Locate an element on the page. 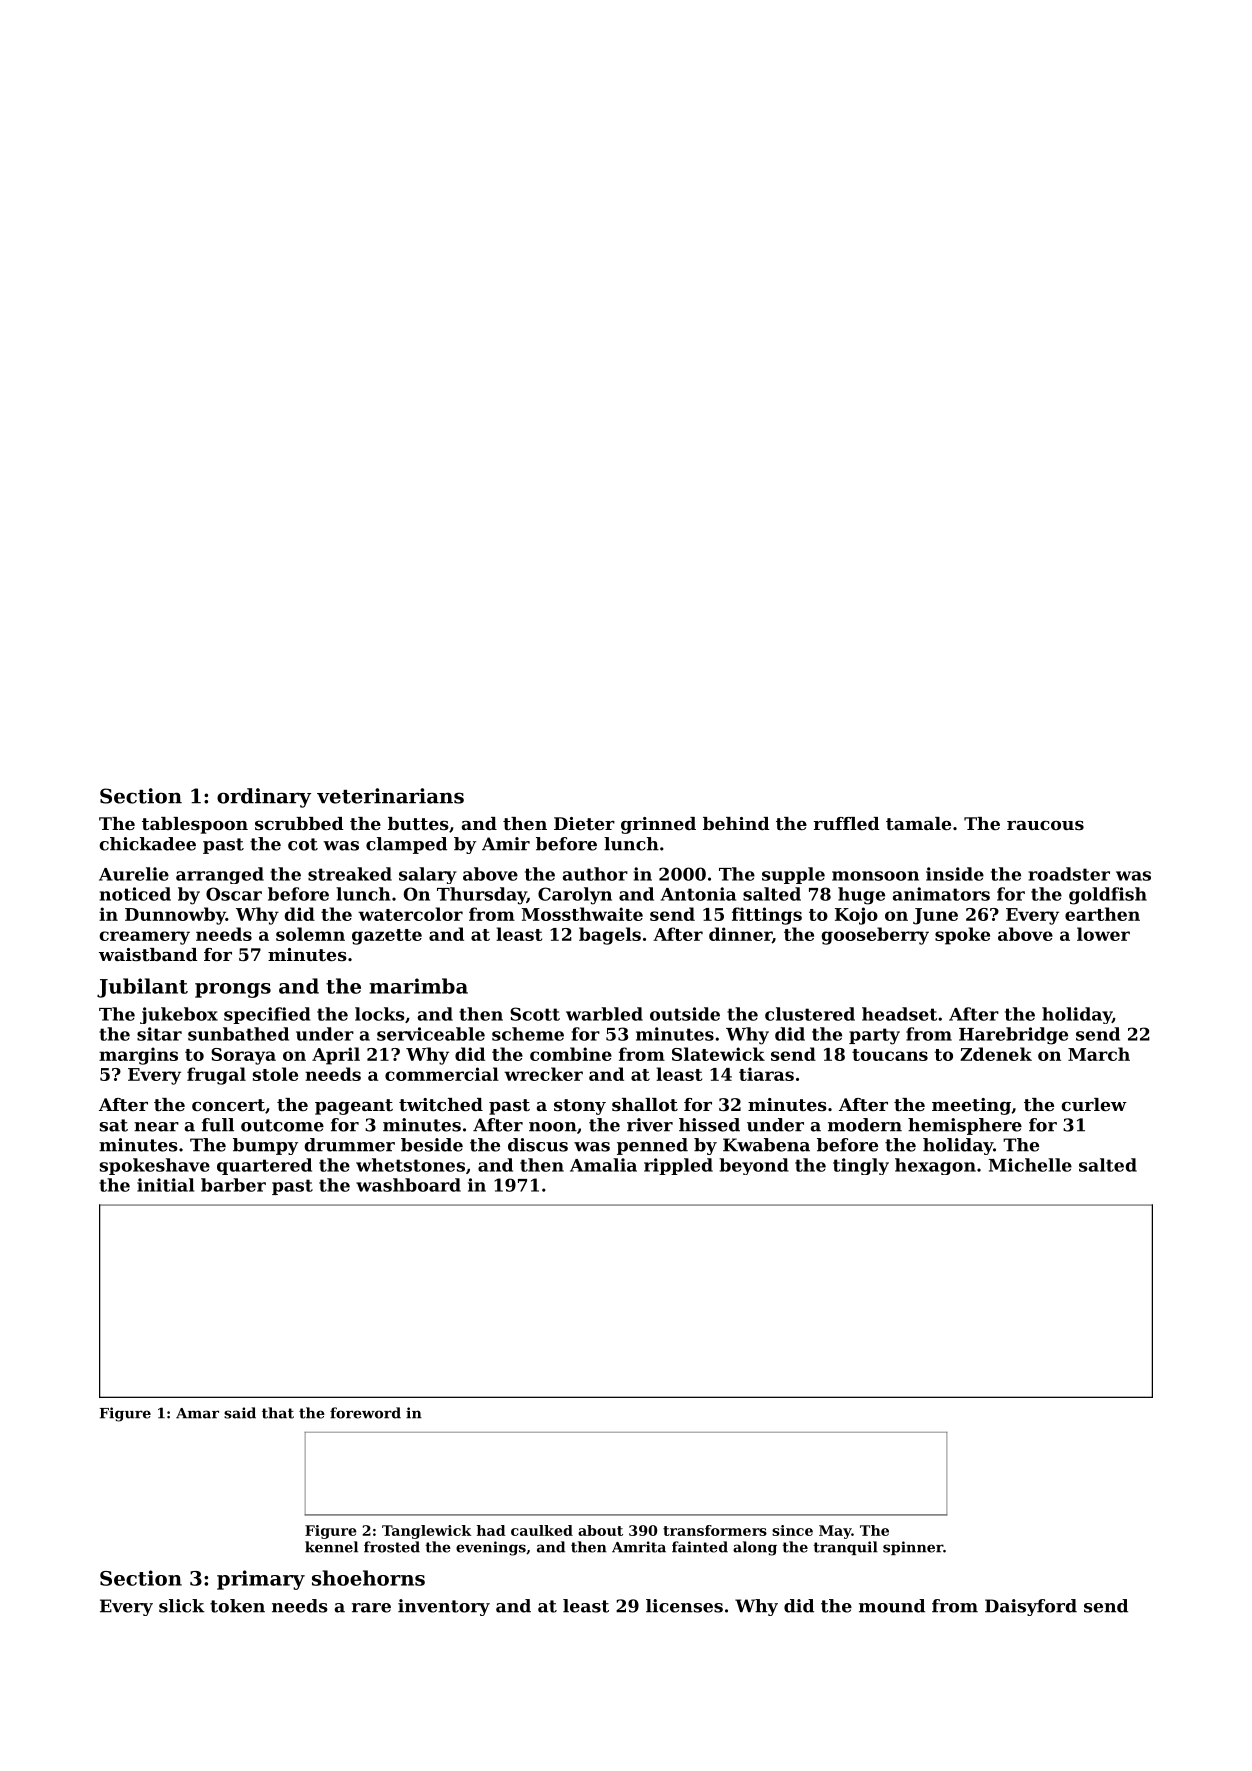  foreword is located at coordinates (365, 1413).
